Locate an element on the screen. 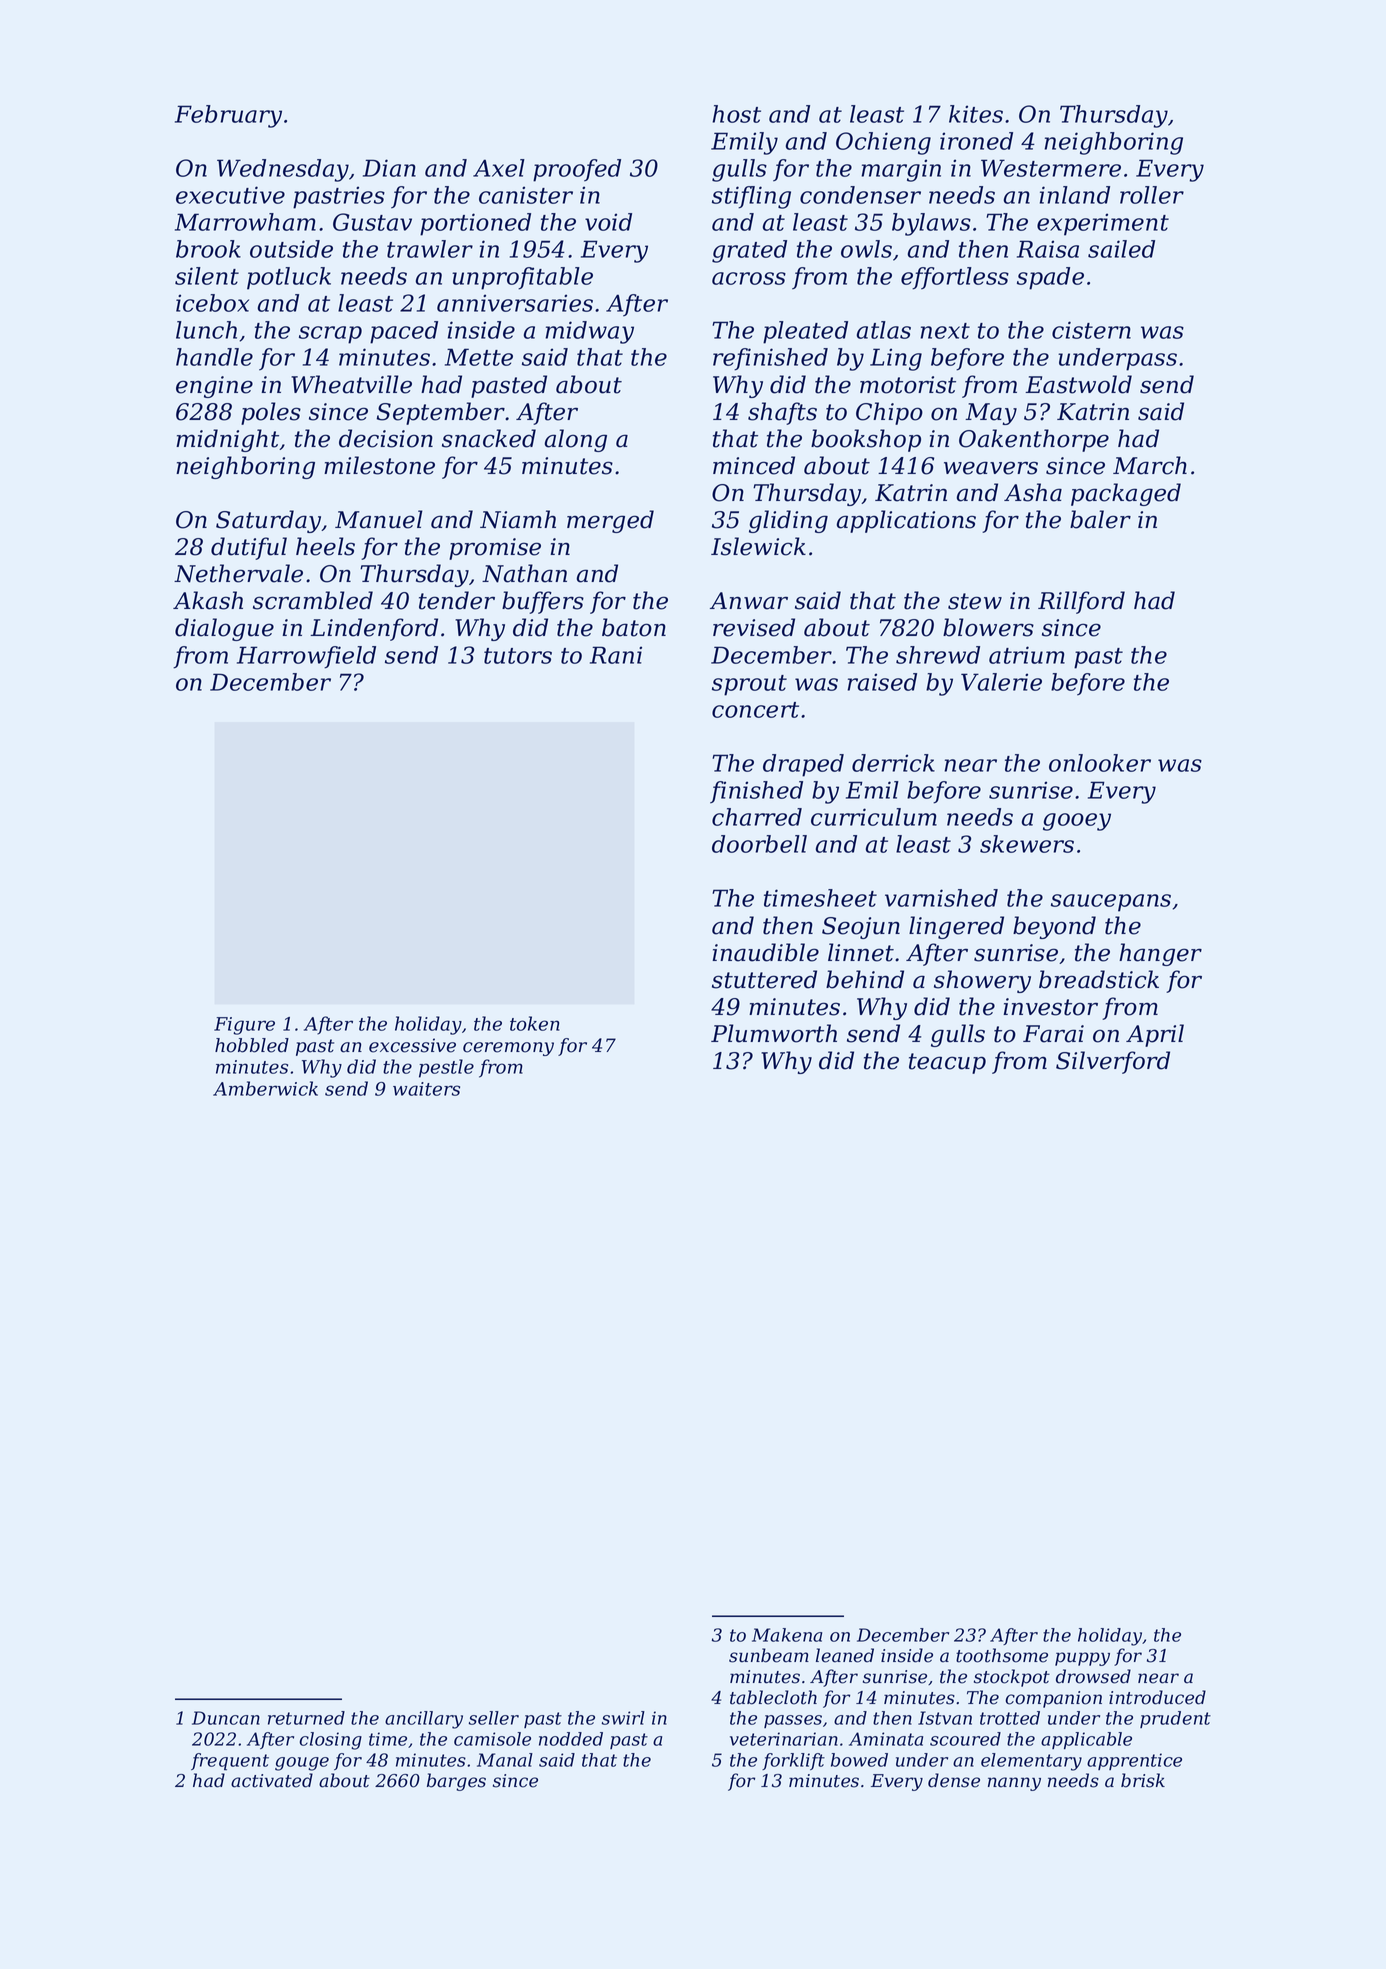 The image size is (1386, 1969). Plumworth is located at coordinates (774, 1033).
